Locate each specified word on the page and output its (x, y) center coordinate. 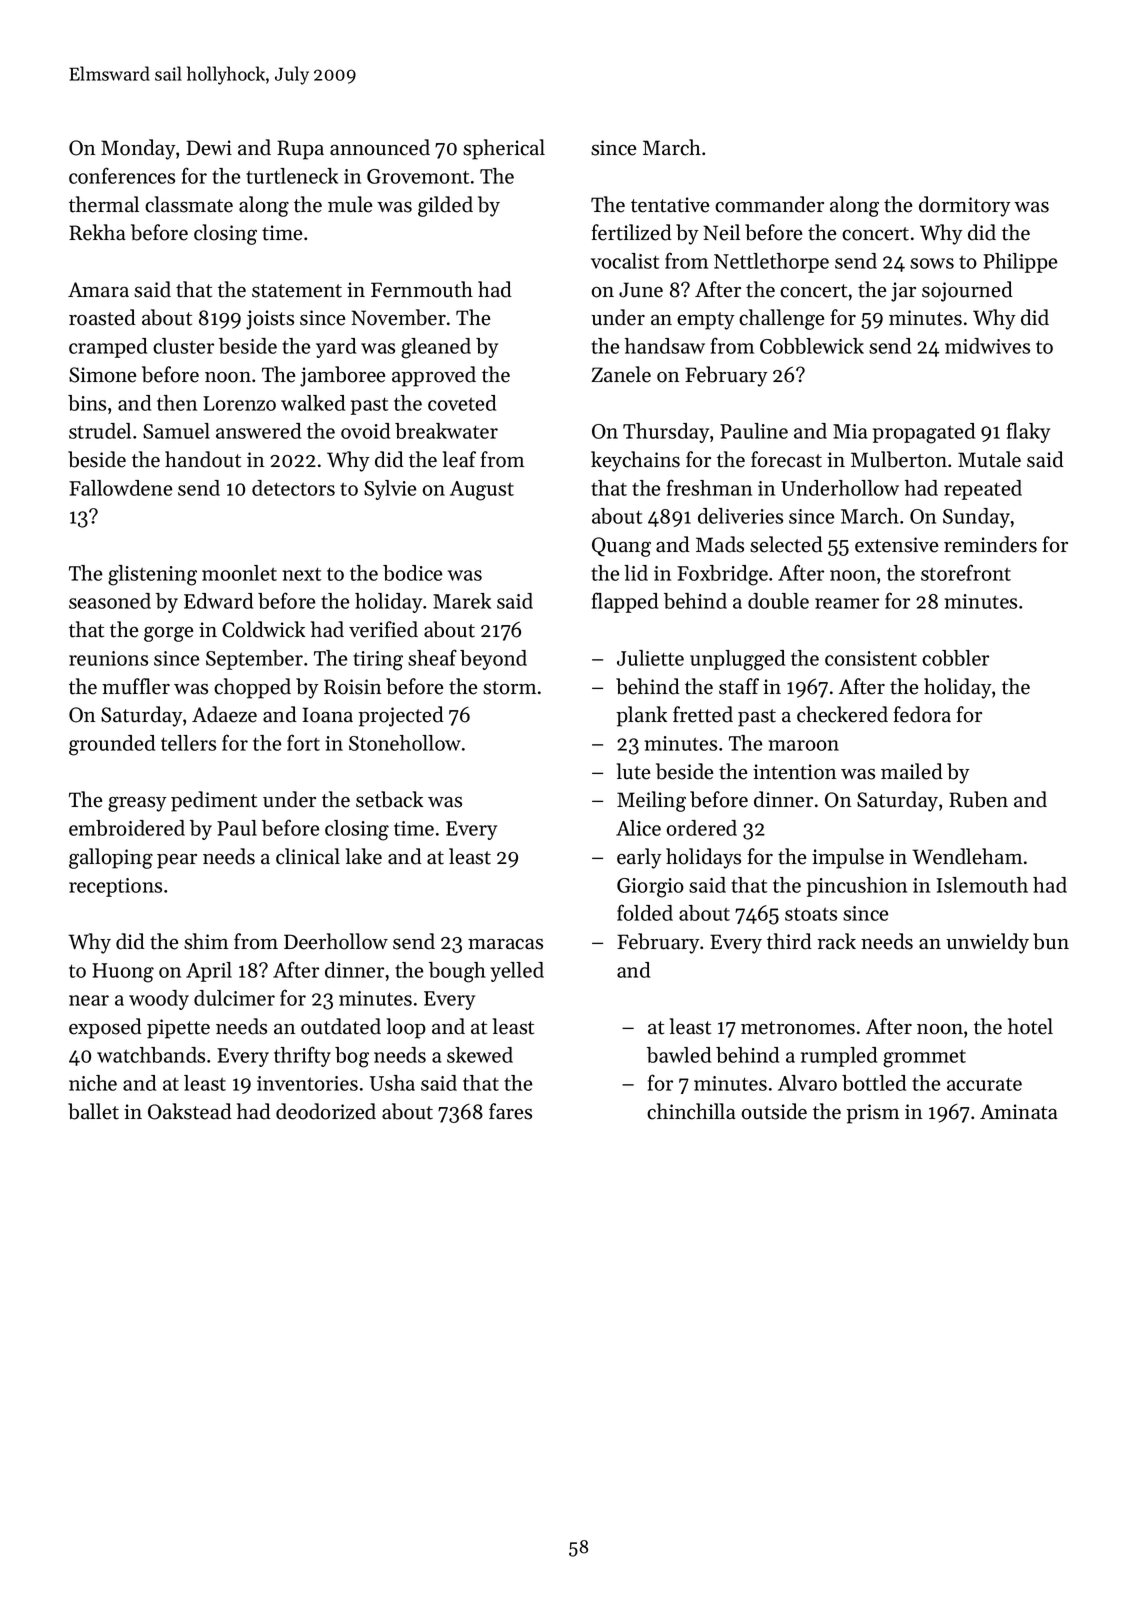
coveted (462, 403)
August (482, 491)
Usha (392, 1083)
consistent (871, 658)
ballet (93, 1111)
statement (297, 291)
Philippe (1020, 263)
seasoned (110, 601)
